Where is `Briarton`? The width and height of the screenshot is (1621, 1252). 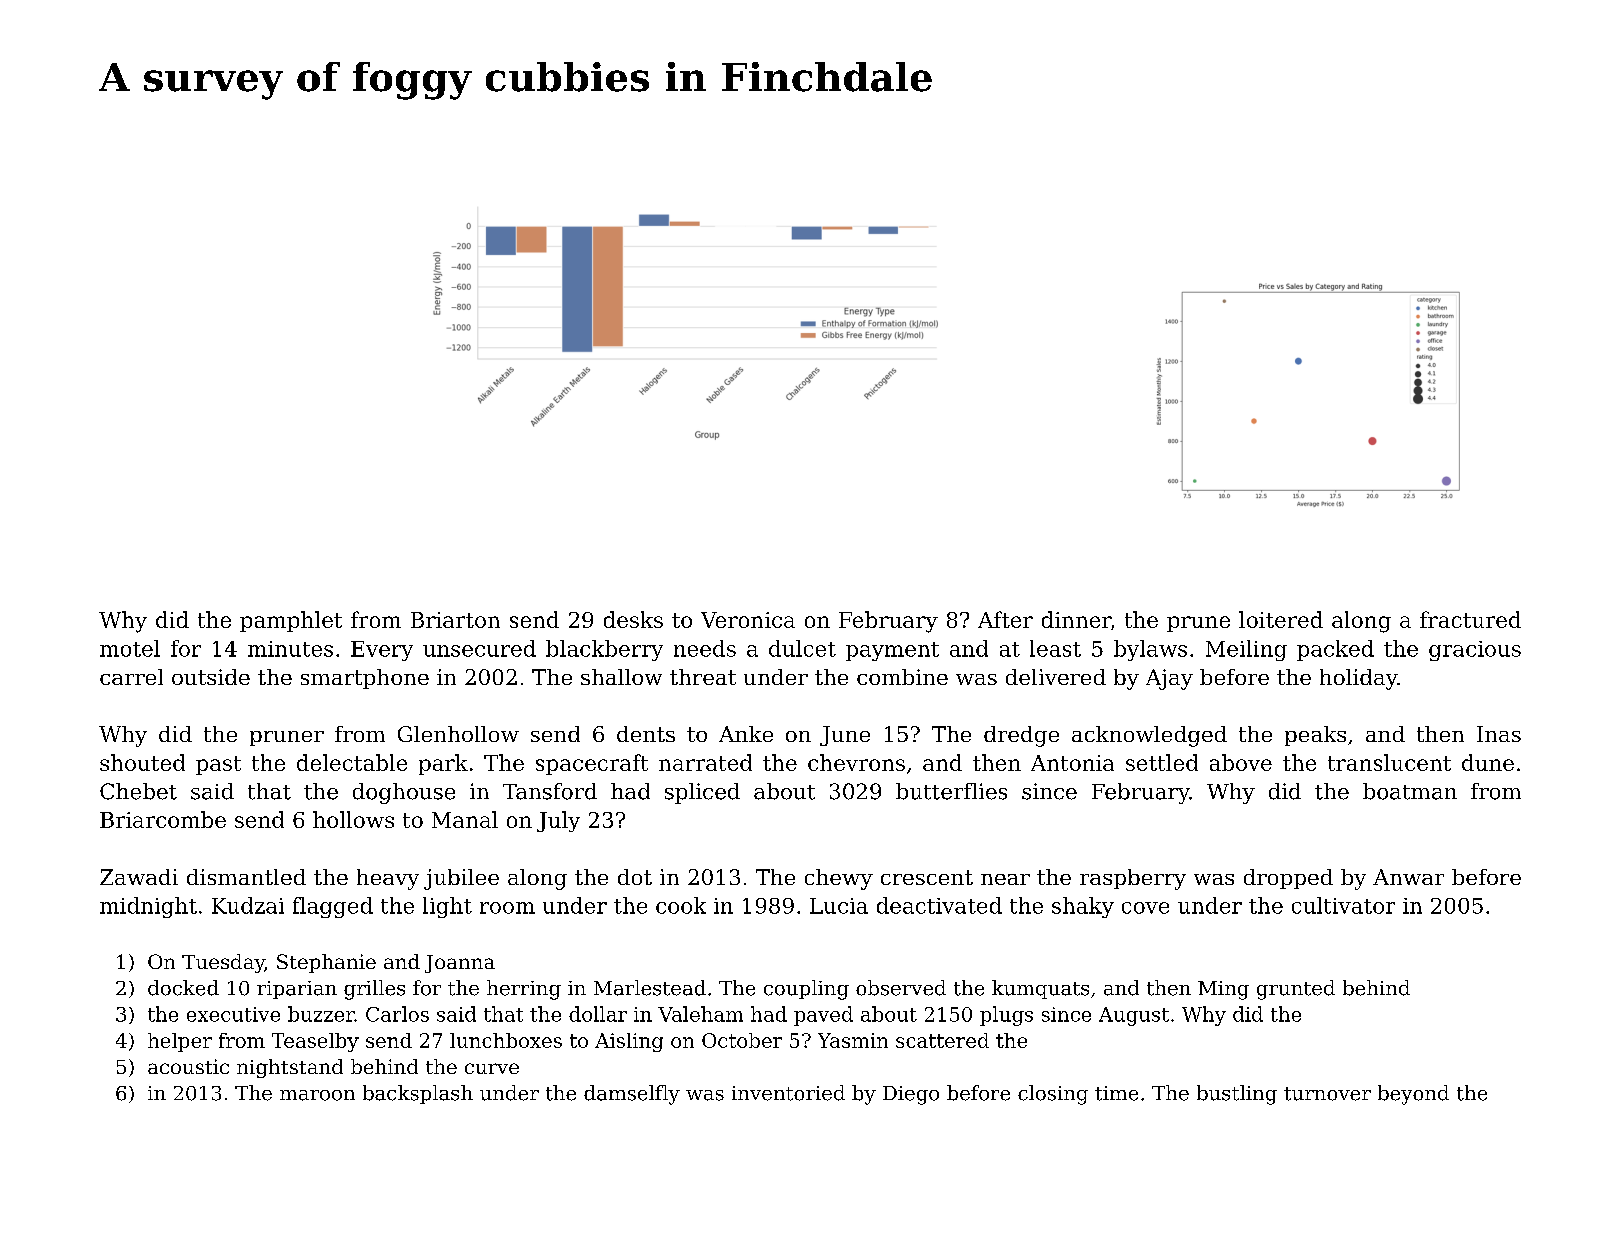
Briarton is located at coordinates (455, 620).
